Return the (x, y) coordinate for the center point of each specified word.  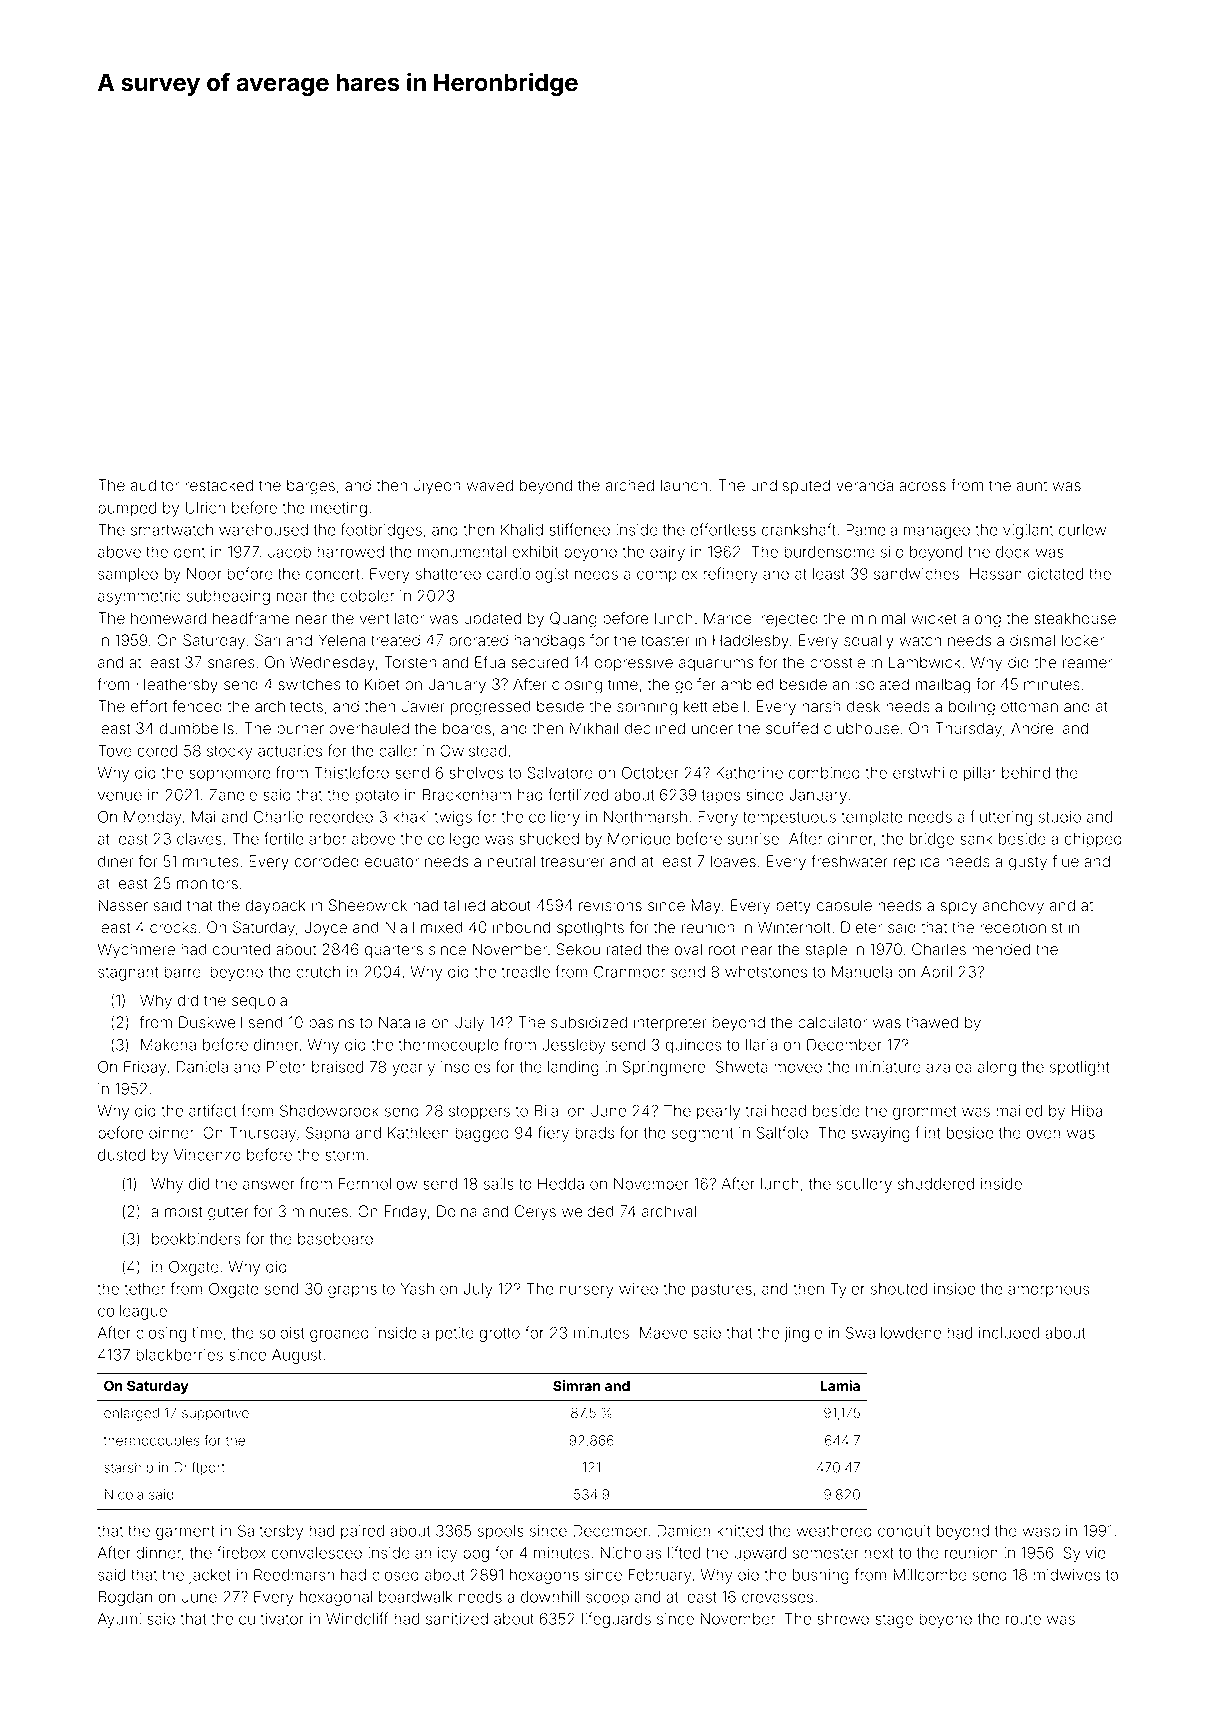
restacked (219, 485)
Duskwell (210, 1022)
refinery (730, 575)
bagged (482, 1134)
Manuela (862, 972)
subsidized (589, 1022)
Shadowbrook (329, 1110)
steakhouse (1075, 618)
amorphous (1049, 1290)
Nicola (124, 1494)
